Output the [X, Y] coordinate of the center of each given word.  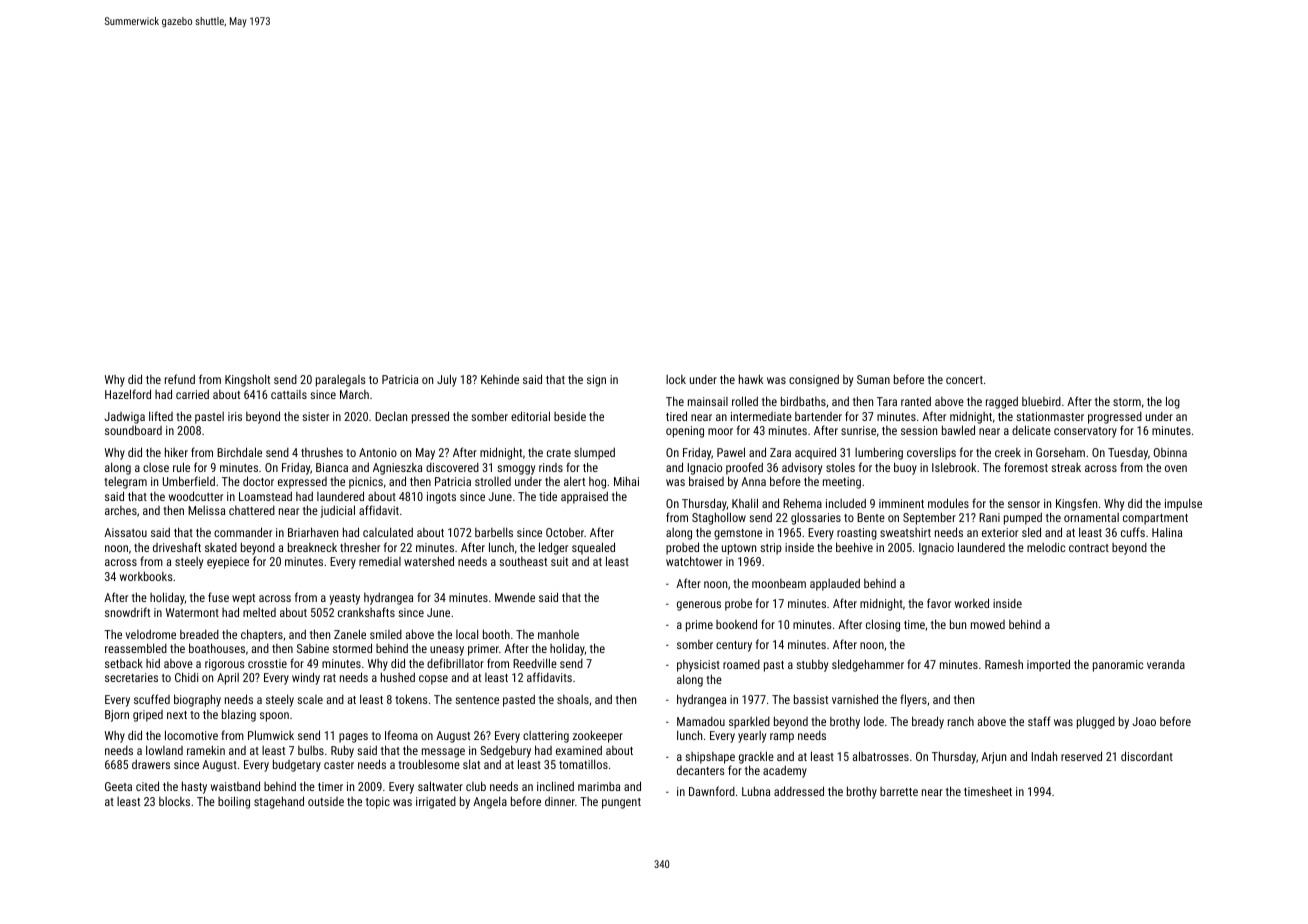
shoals [573, 699]
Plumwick [271, 735]
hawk [751, 379]
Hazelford [128, 394]
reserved [1081, 756]
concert [964, 380]
